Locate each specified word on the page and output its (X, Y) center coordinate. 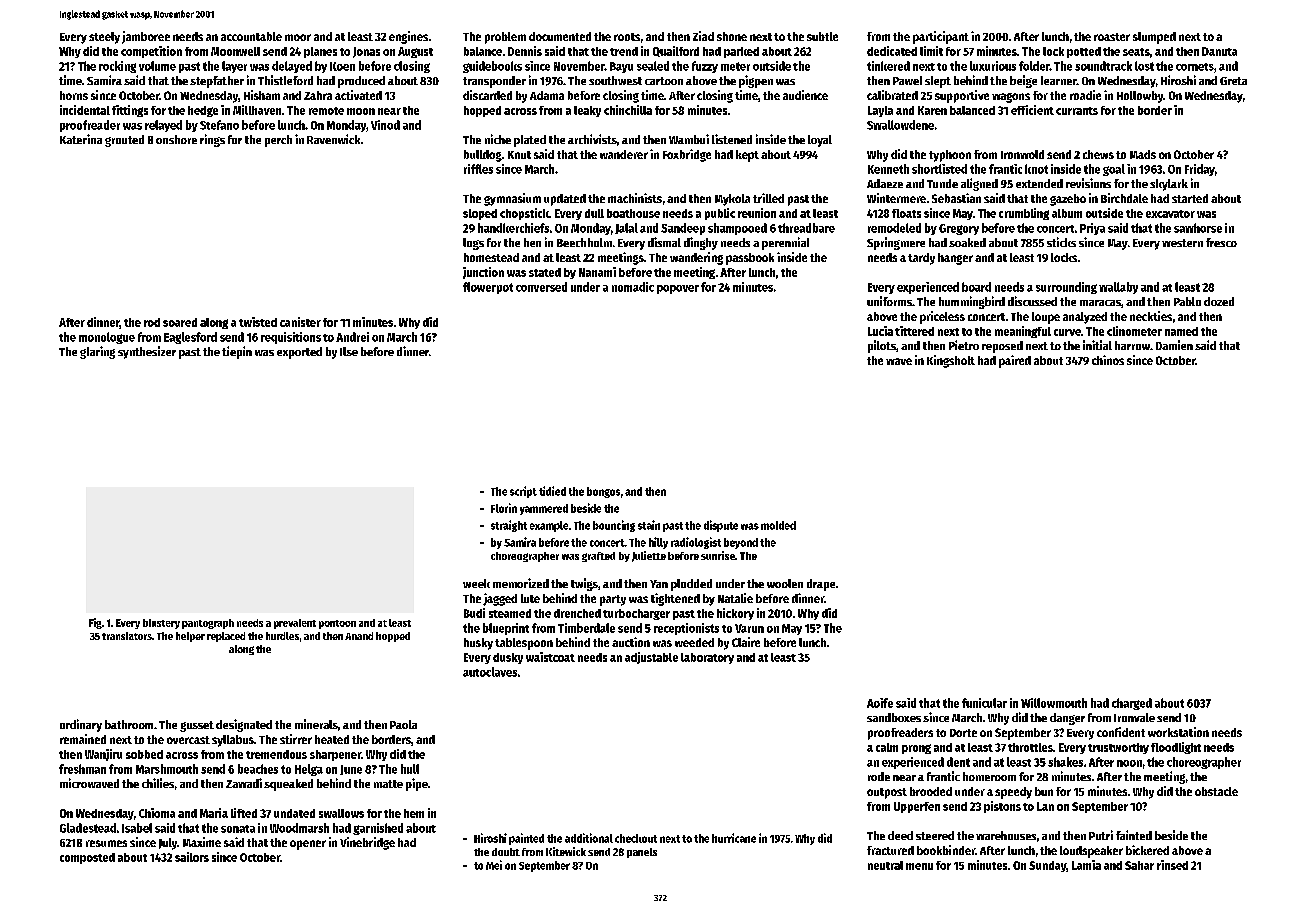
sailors (192, 857)
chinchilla (628, 110)
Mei (494, 865)
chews (1098, 154)
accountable (251, 36)
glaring (97, 352)
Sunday (1047, 866)
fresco (1221, 242)
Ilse (349, 351)
